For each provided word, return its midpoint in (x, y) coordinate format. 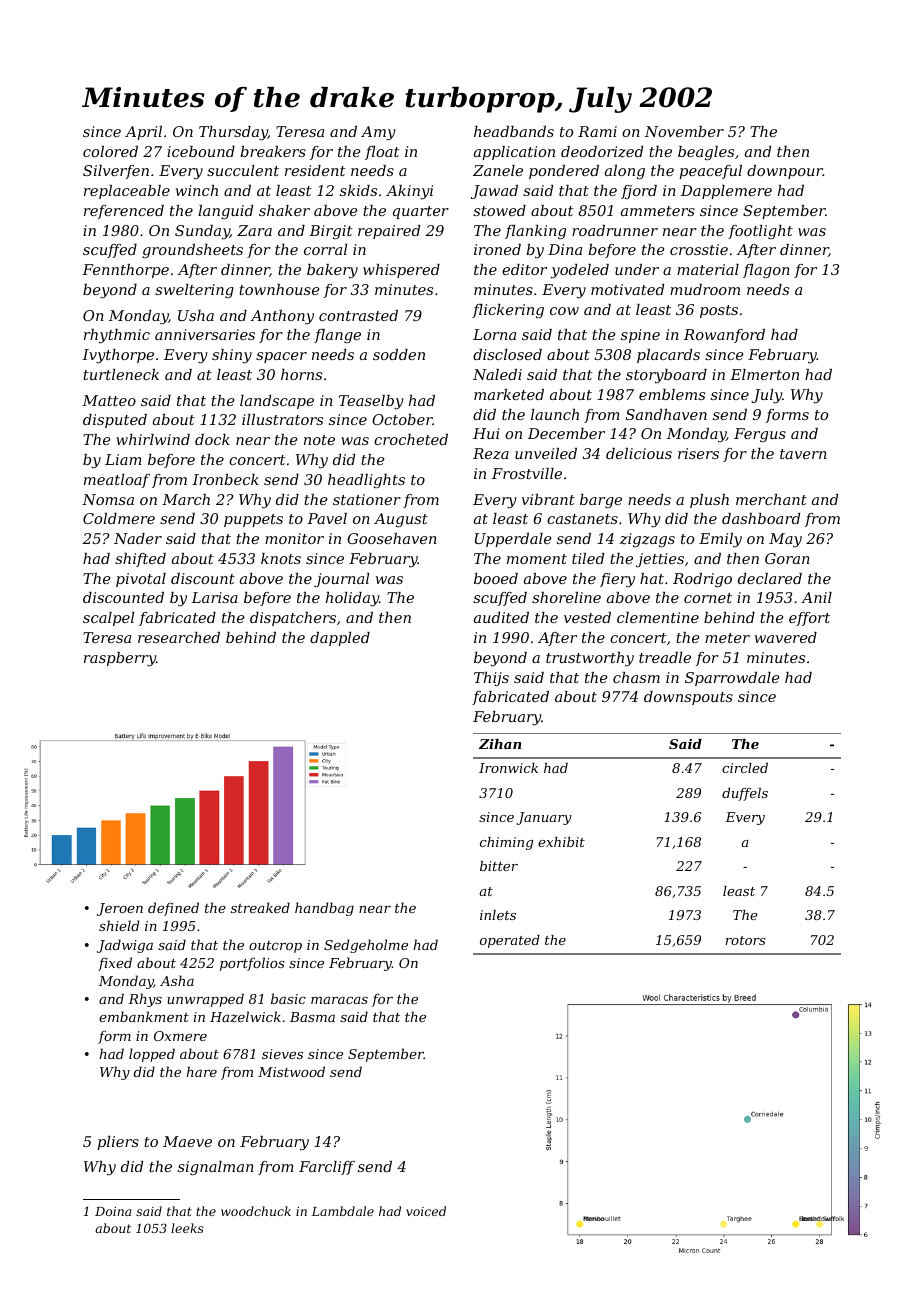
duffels (745, 794)
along (625, 172)
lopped (152, 1055)
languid (225, 212)
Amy (378, 133)
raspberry (120, 659)
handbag (324, 909)
